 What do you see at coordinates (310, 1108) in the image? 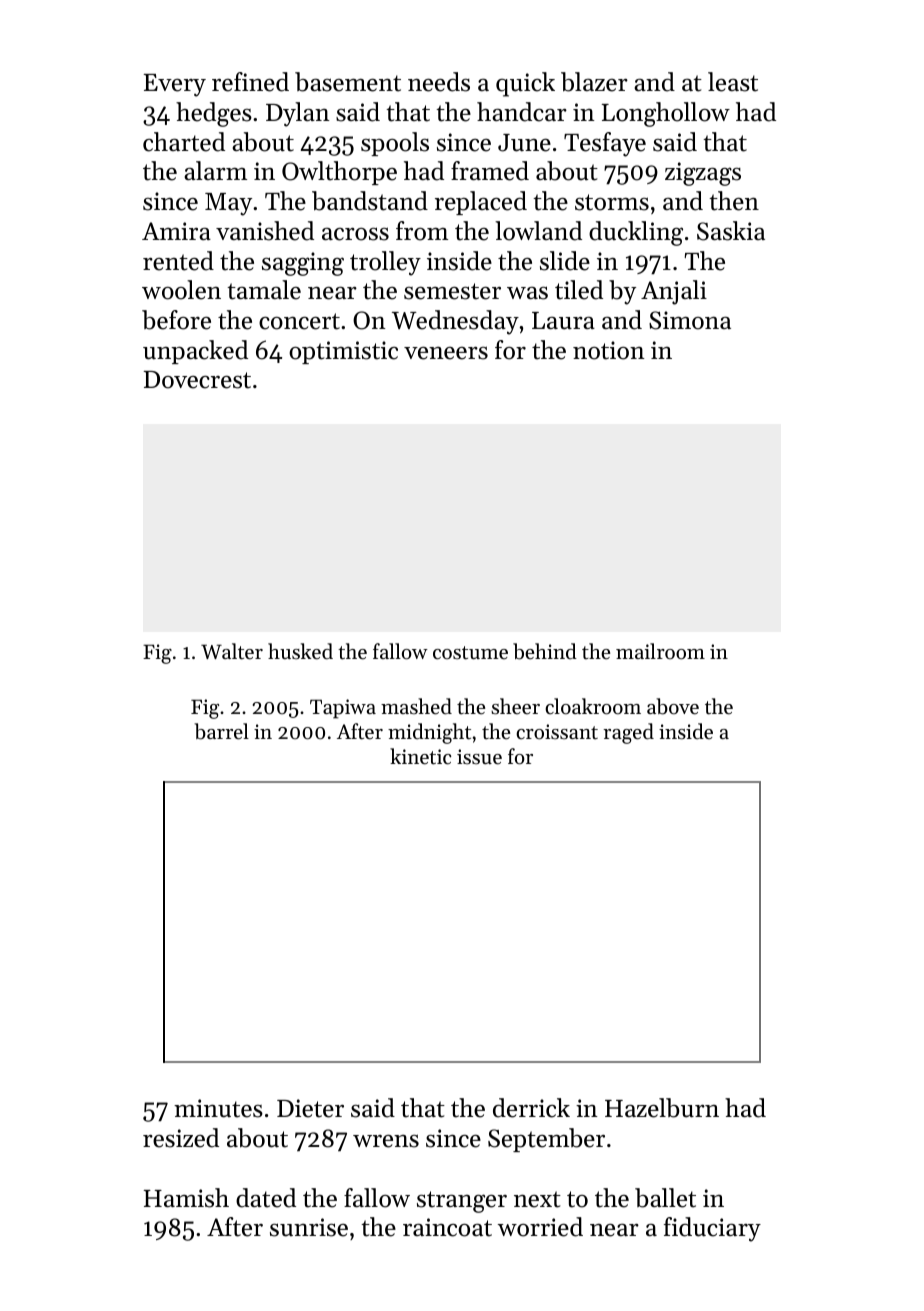
I see `Dieter` at bounding box center [310, 1108].
